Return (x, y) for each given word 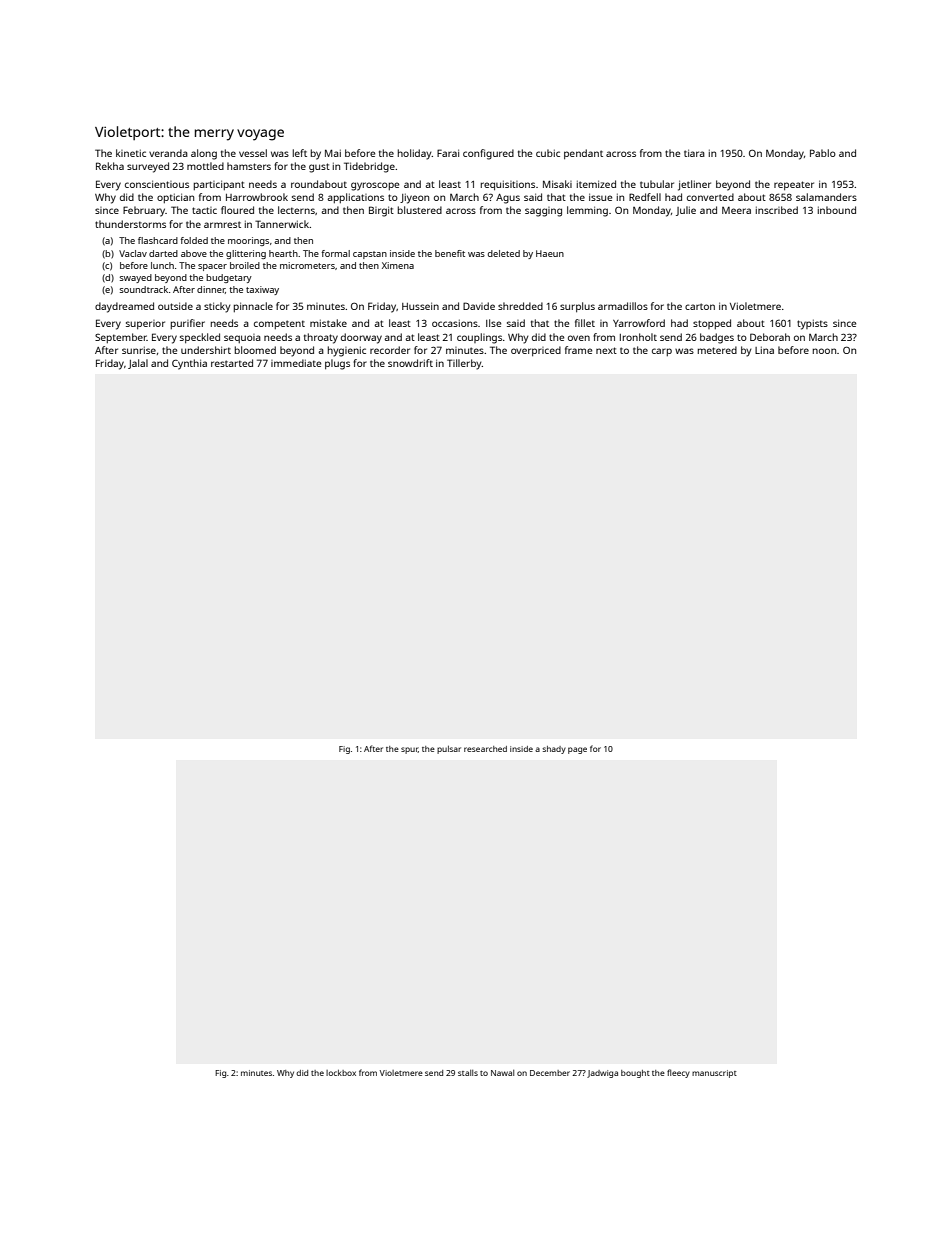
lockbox (341, 1073)
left (300, 153)
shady (554, 750)
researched (485, 749)
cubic (548, 153)
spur (409, 750)
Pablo (823, 153)
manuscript (714, 1074)
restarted (232, 363)
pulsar (449, 750)
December (550, 1073)
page (577, 750)
